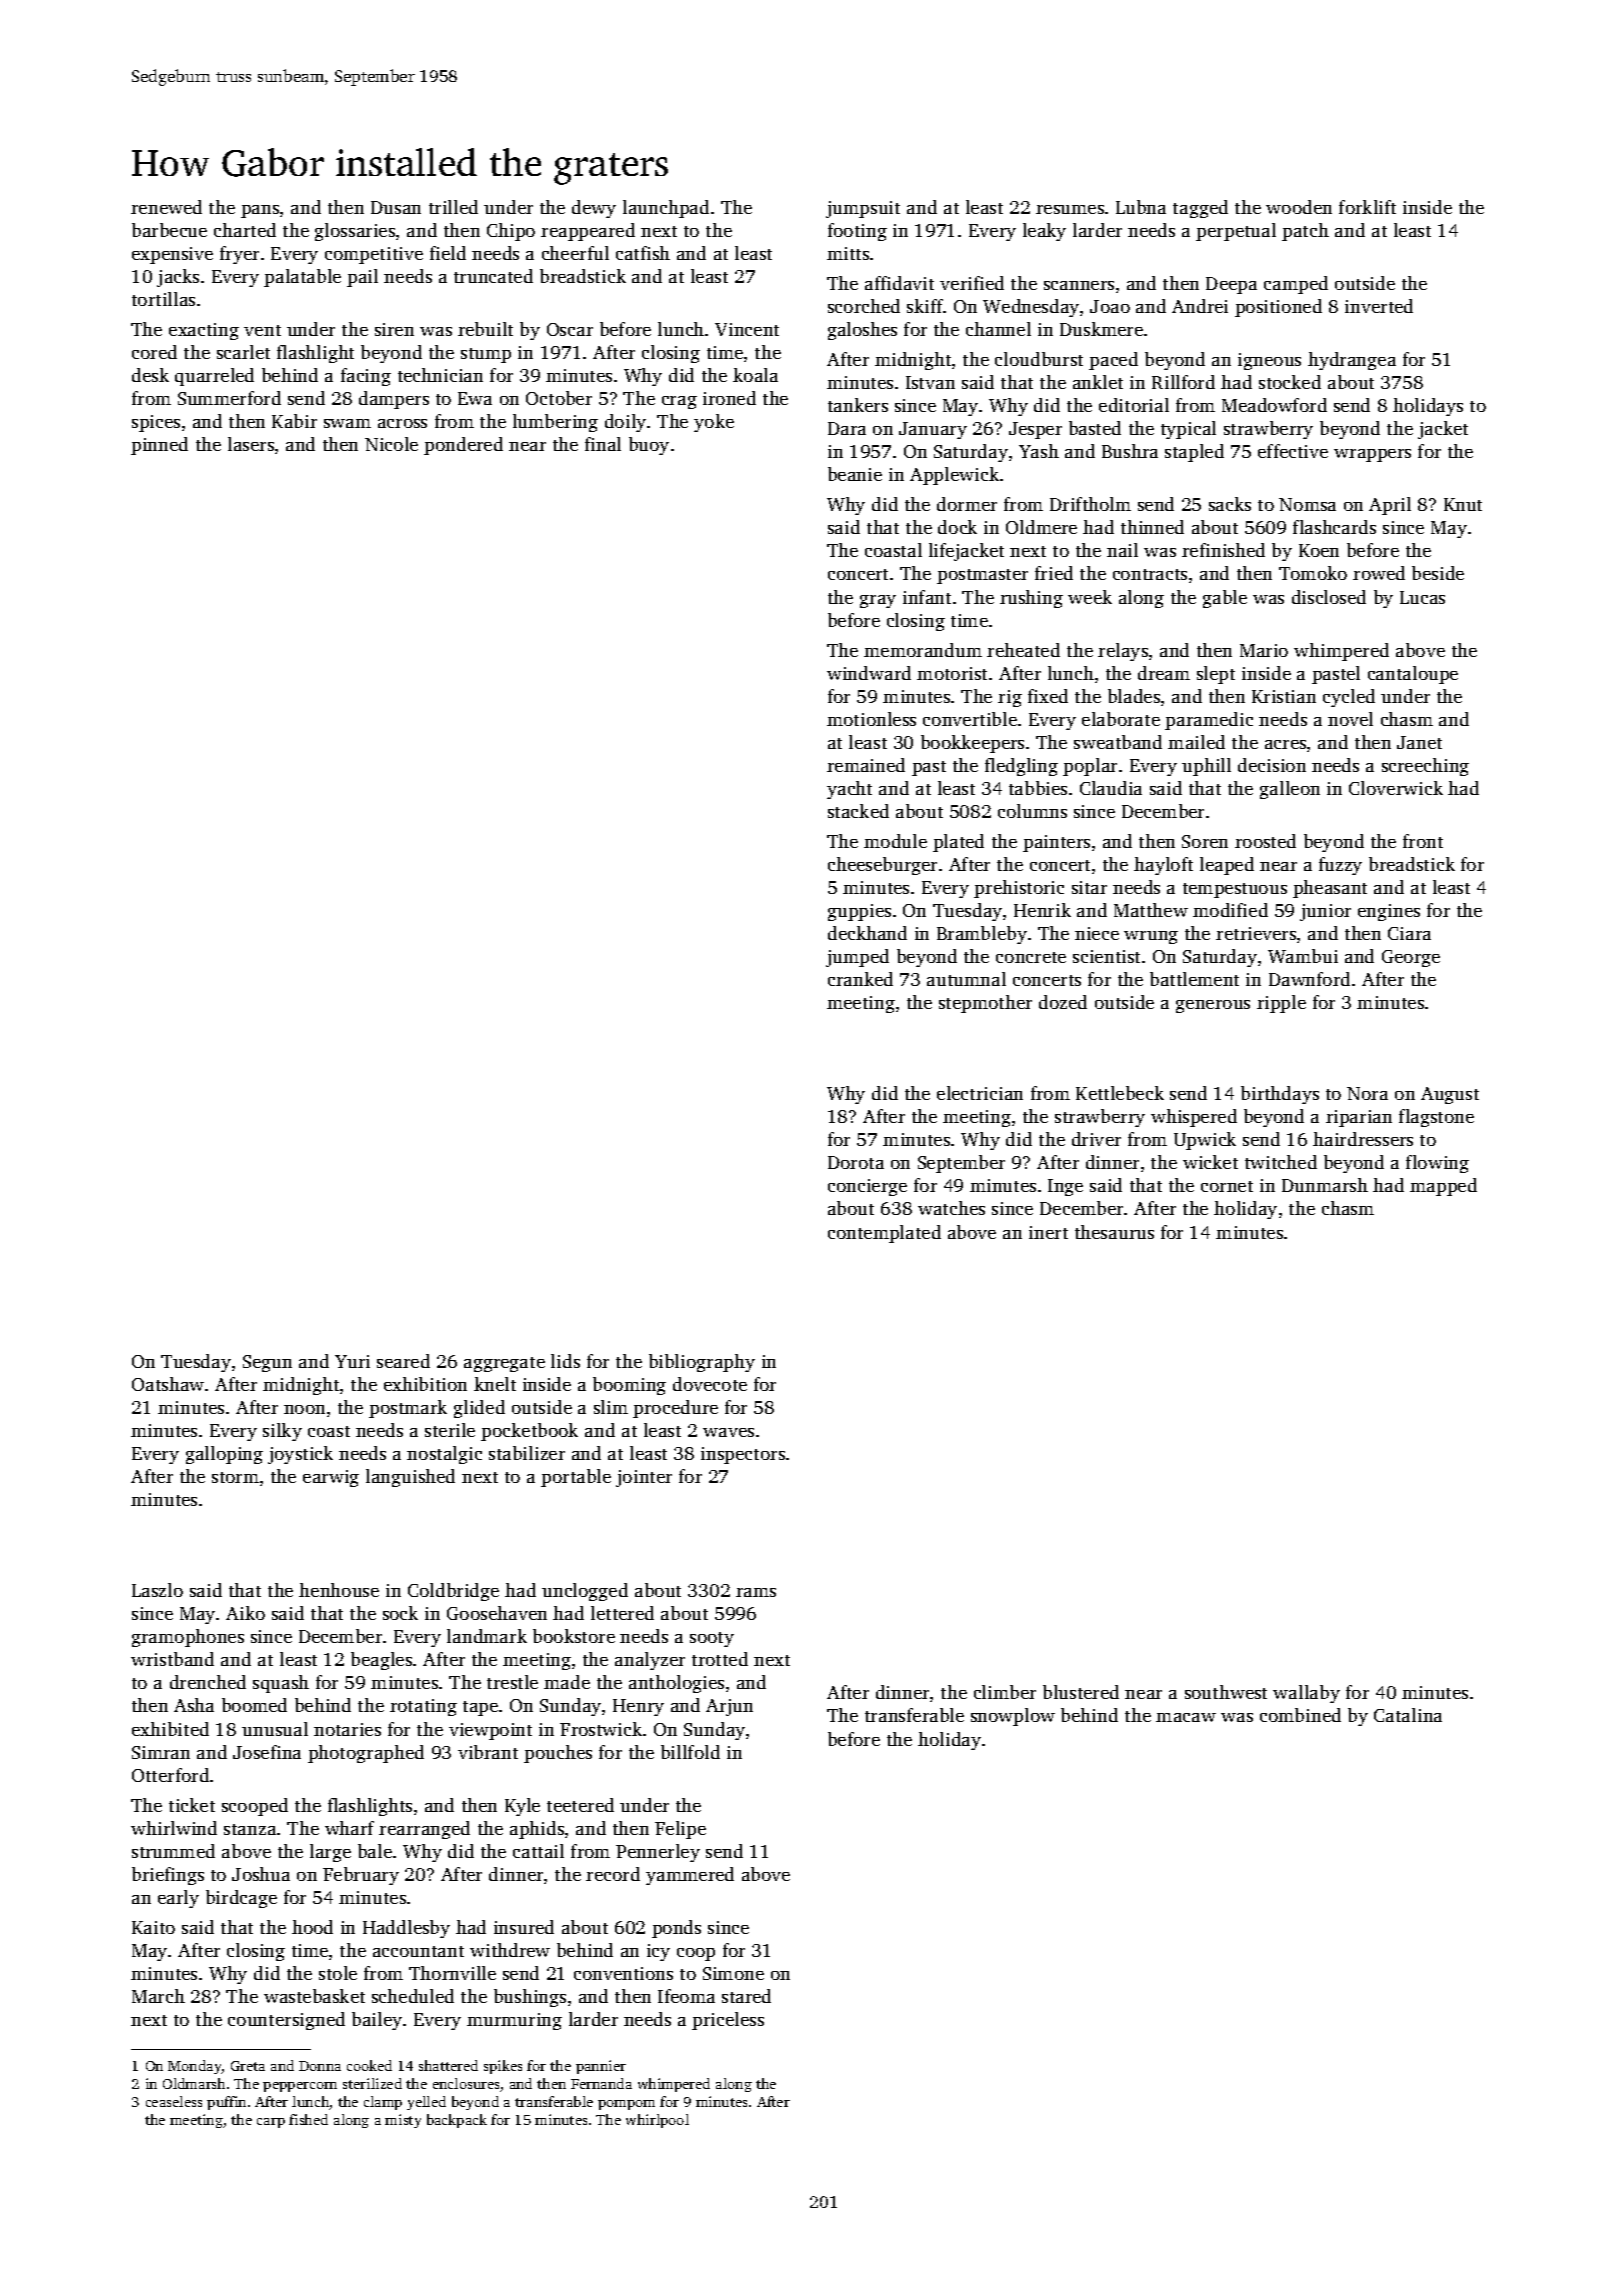 Image resolution: width=1620 pixels, height=2292 pixels. Describe the element at coordinates (657, 2121) in the document. I see `whirlpool` at that location.
